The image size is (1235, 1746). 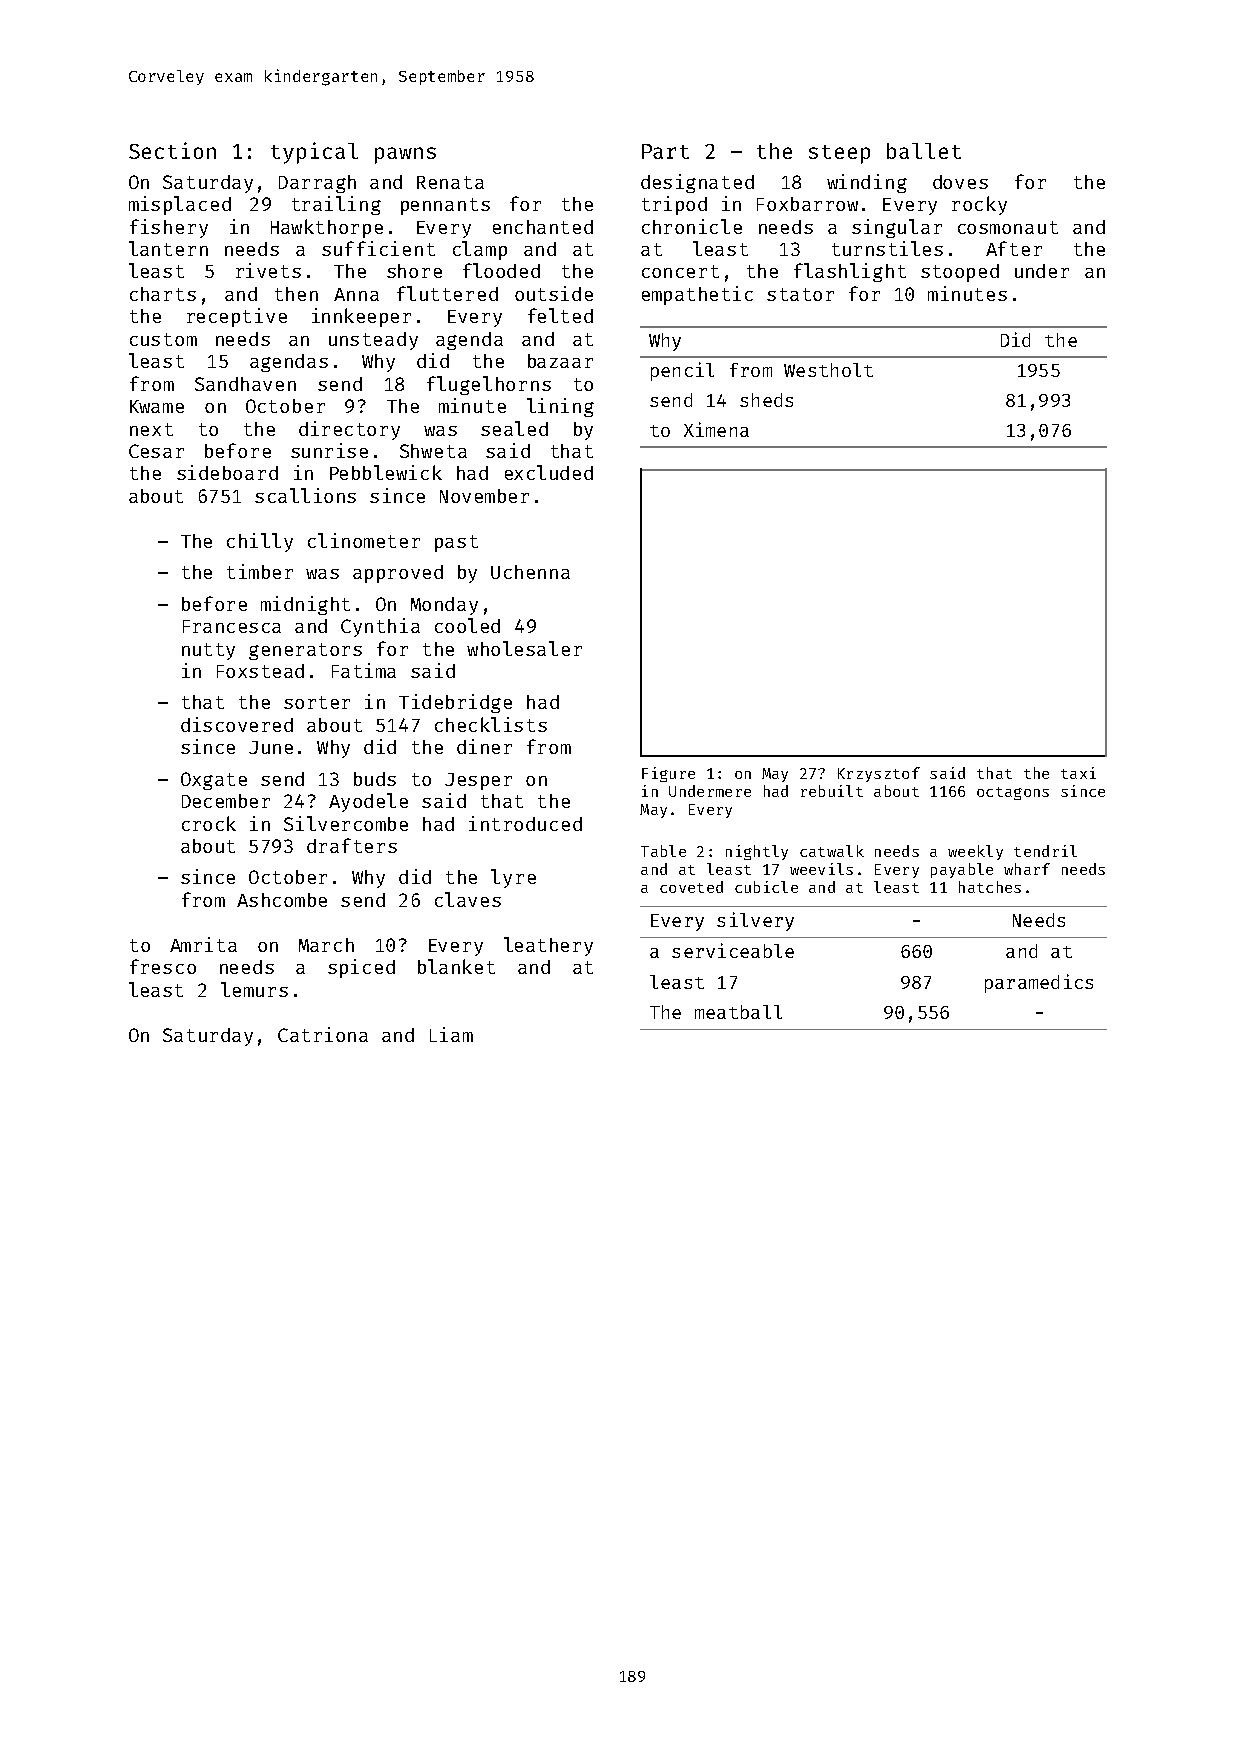 What do you see at coordinates (691, 887) in the page?
I see `coveted` at bounding box center [691, 887].
